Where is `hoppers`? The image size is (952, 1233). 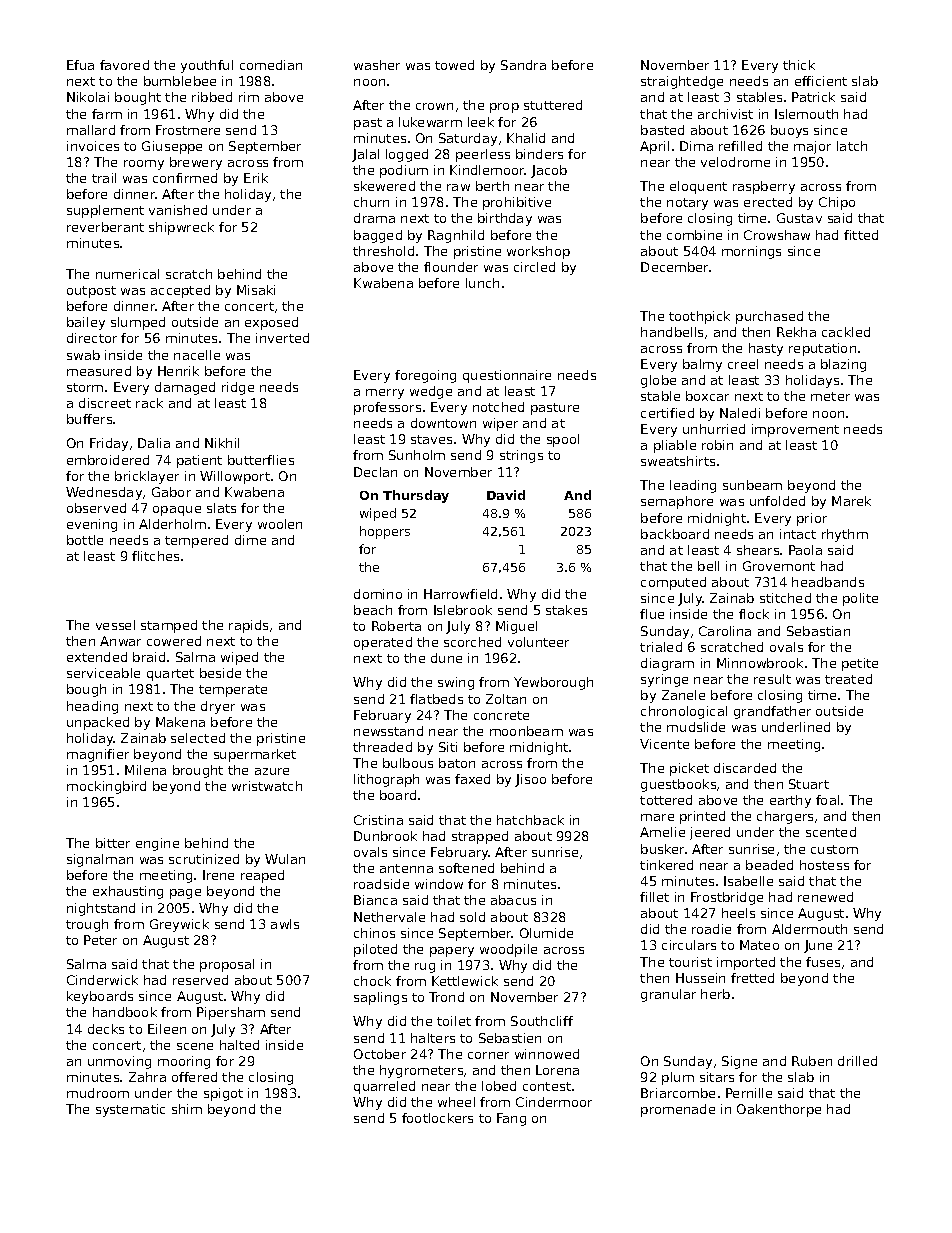
hoppers is located at coordinates (385, 532).
